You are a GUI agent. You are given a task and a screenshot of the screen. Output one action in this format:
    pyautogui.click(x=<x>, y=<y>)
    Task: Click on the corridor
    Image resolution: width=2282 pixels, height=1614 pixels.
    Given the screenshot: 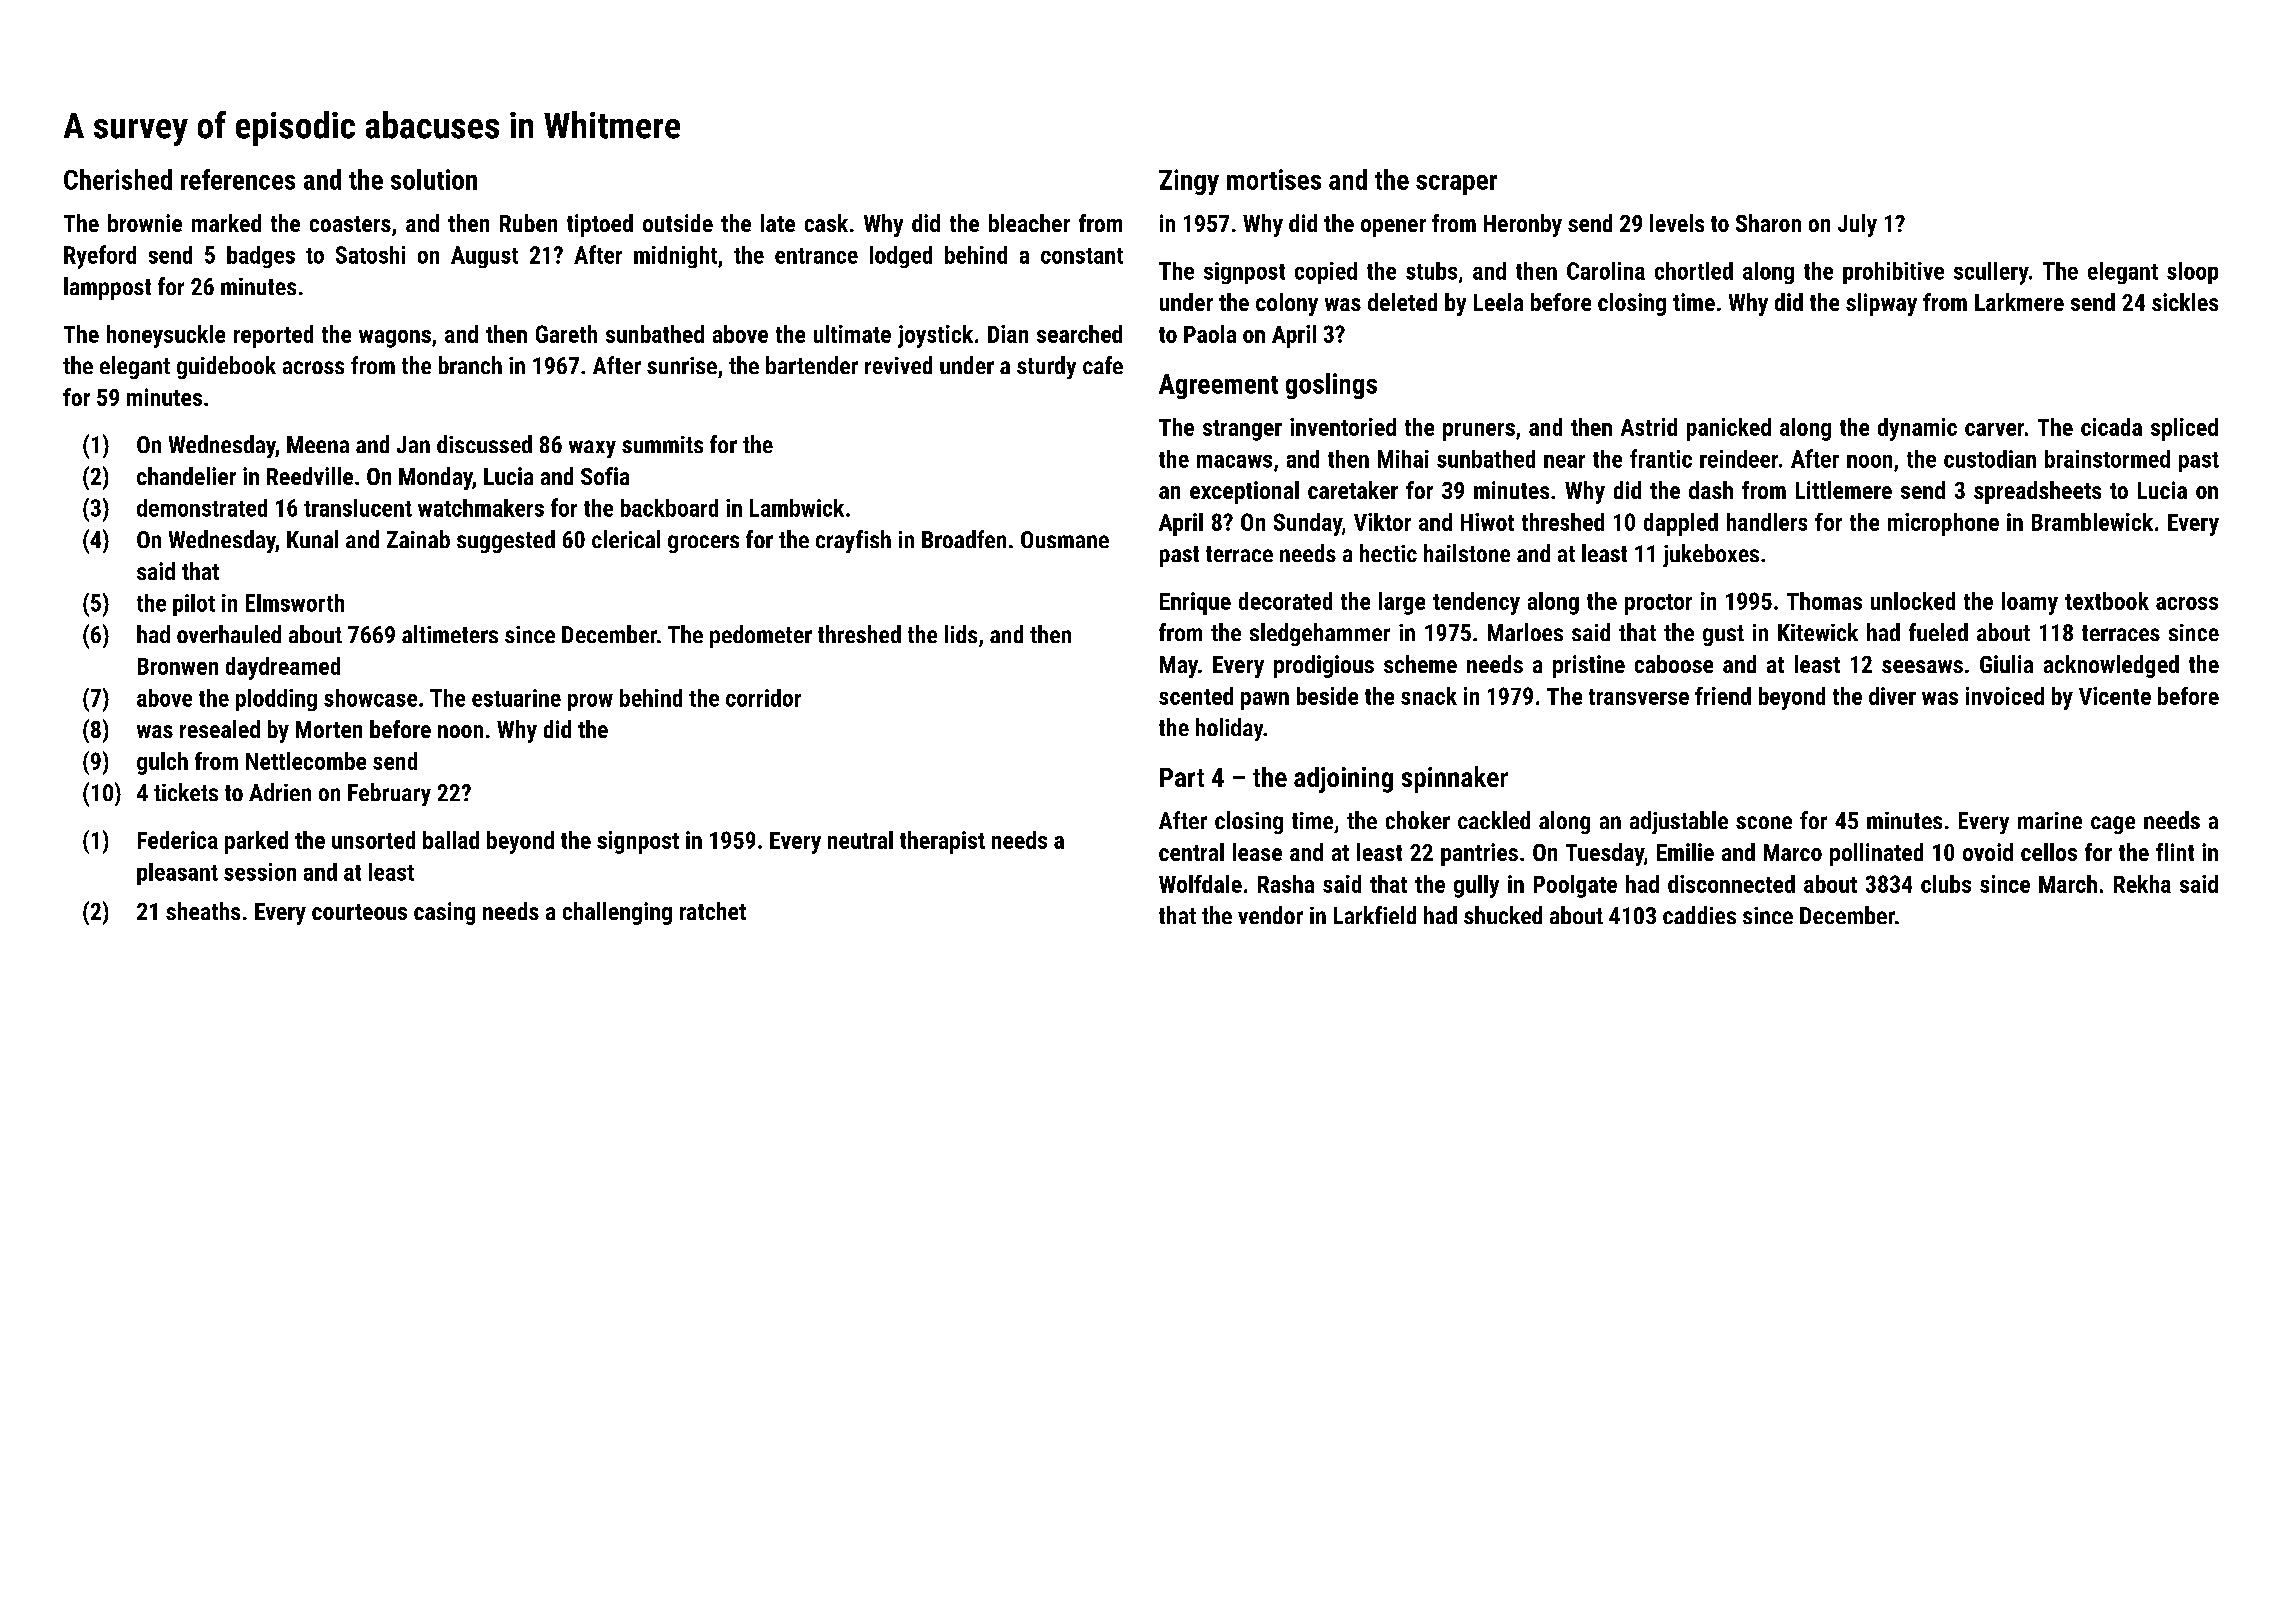 What is the action you would take?
    pyautogui.click(x=763, y=698)
